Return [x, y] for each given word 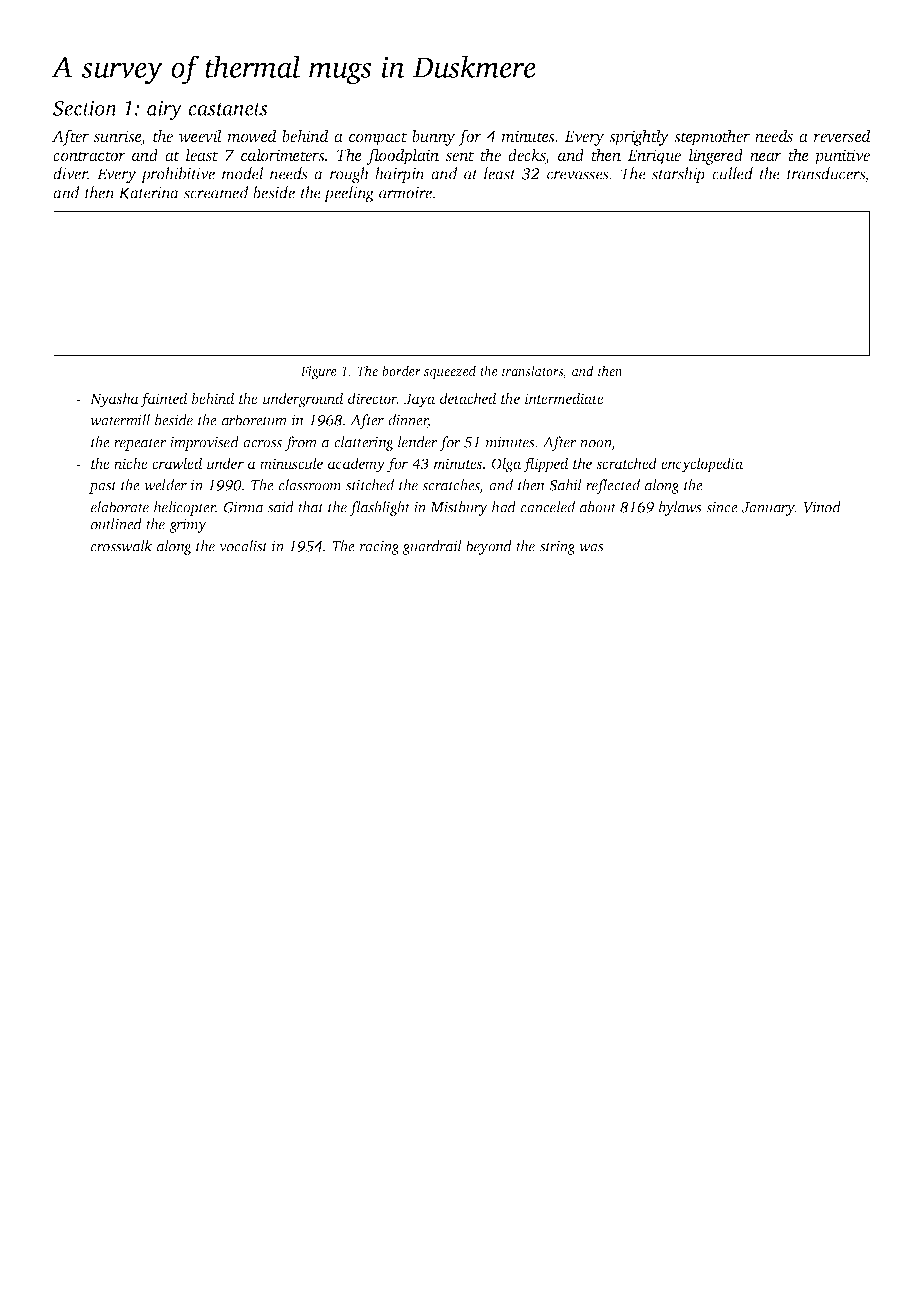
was [591, 548]
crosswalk [121, 546]
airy [164, 110]
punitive [842, 157]
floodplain [403, 156]
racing [380, 548]
